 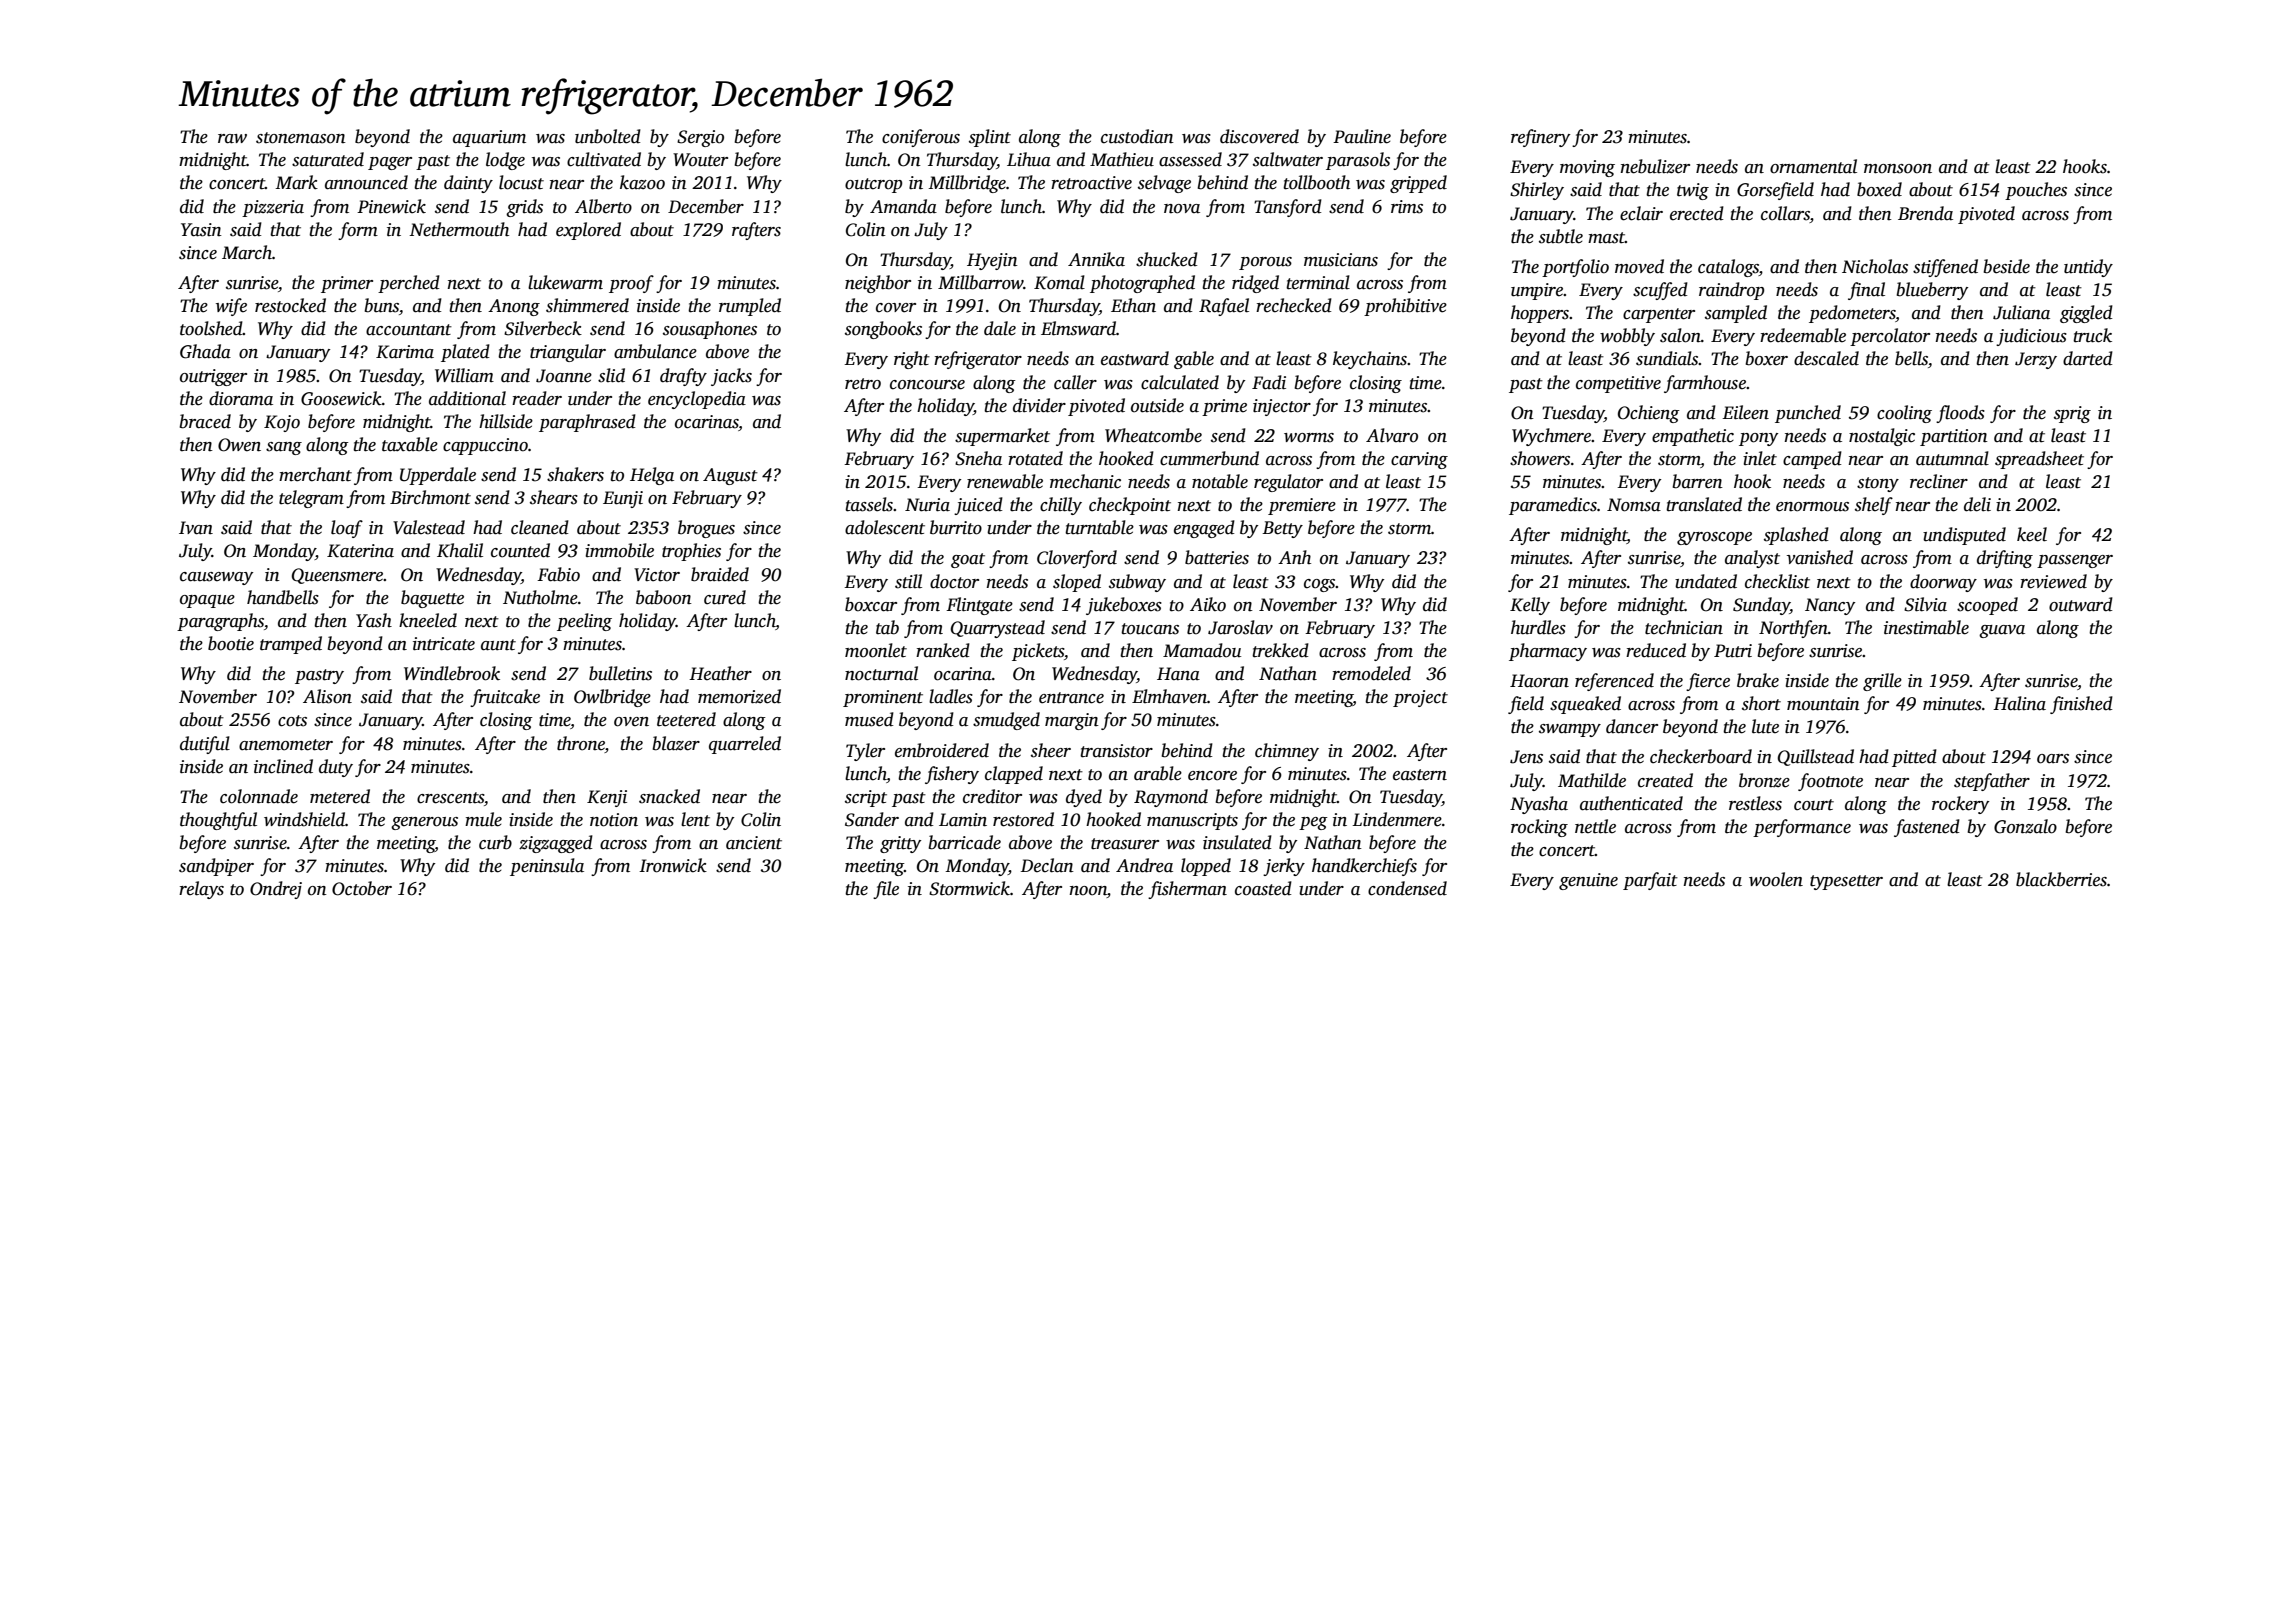 What do you see at coordinates (731, 377) in the page?
I see `jacks` at bounding box center [731, 377].
